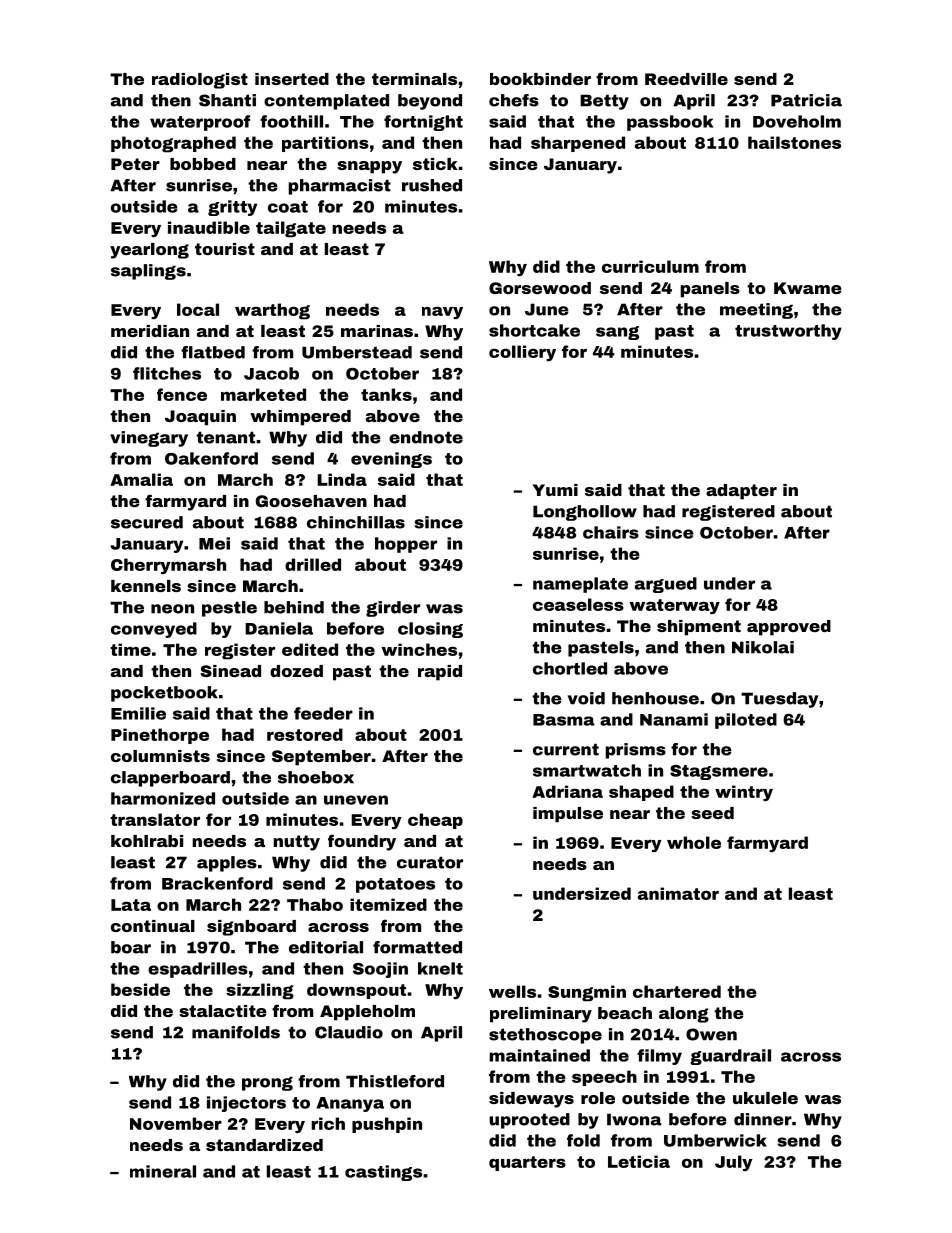  I want to click on behind, so click(294, 607).
